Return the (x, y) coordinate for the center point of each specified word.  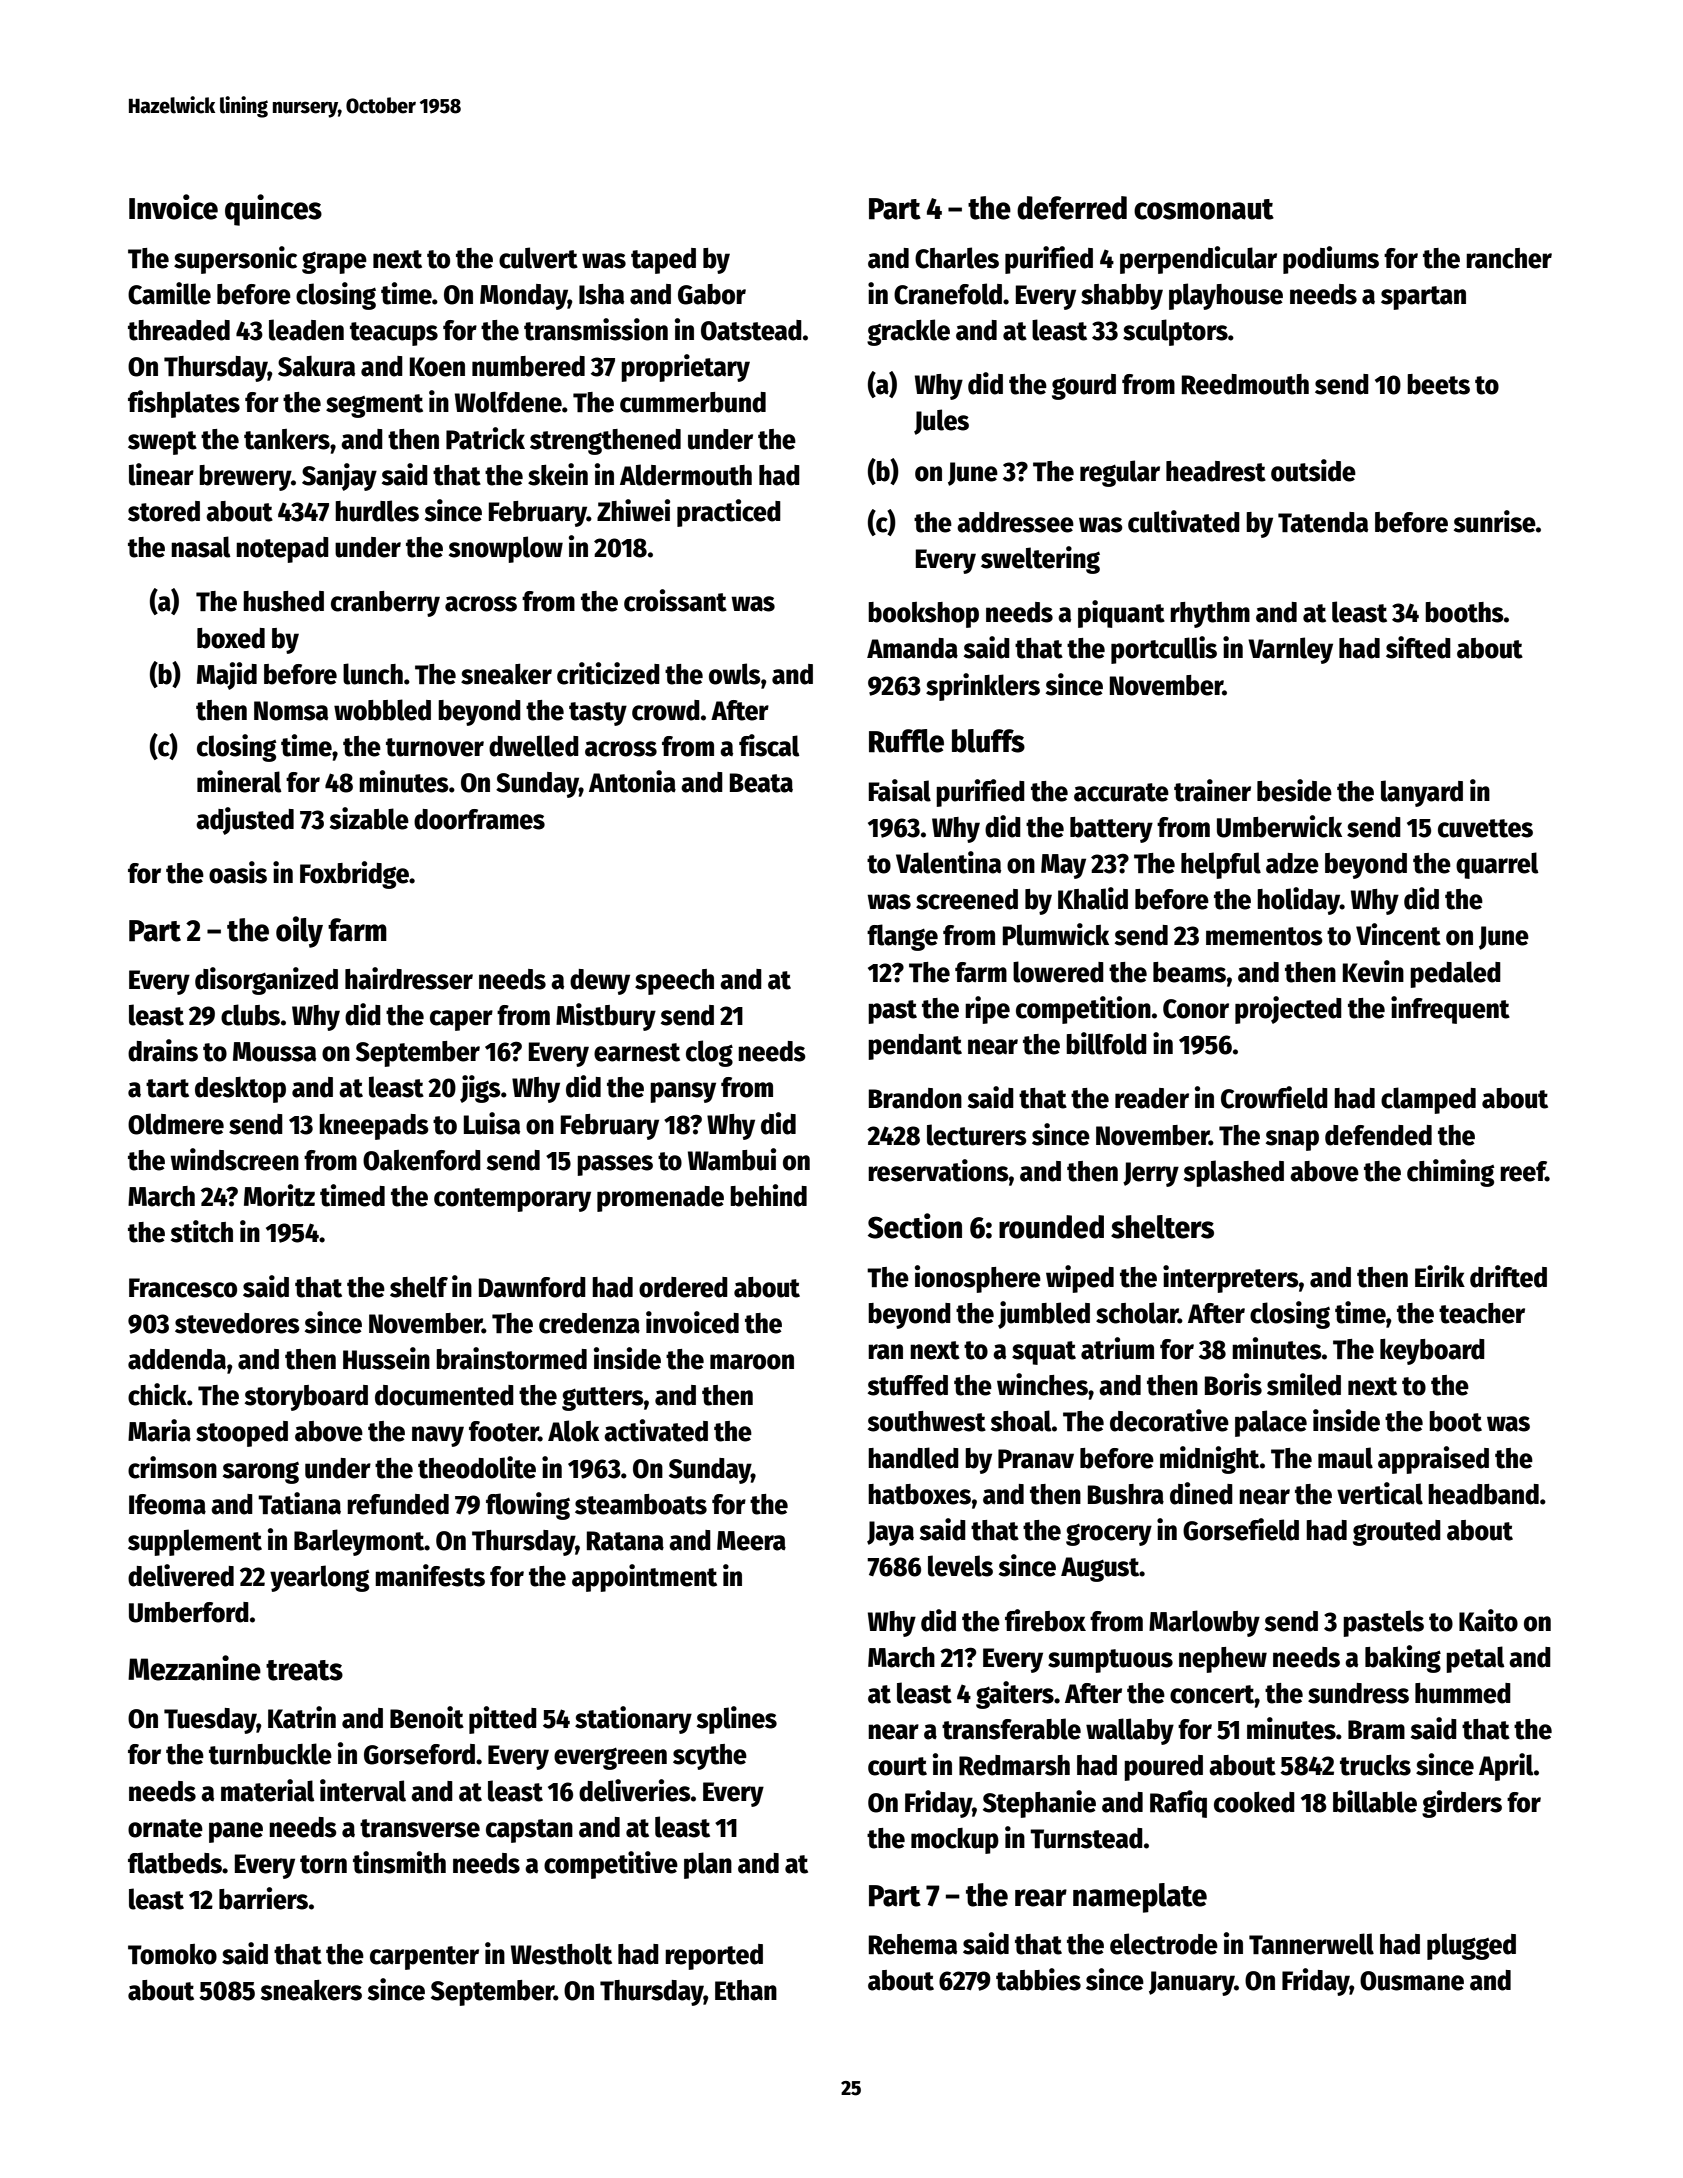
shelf (419, 1287)
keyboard (1432, 1352)
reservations (938, 1170)
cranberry (385, 604)
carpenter (424, 1958)
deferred (1072, 208)
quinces (273, 210)
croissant (675, 600)
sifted (1418, 647)
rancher (1509, 258)
